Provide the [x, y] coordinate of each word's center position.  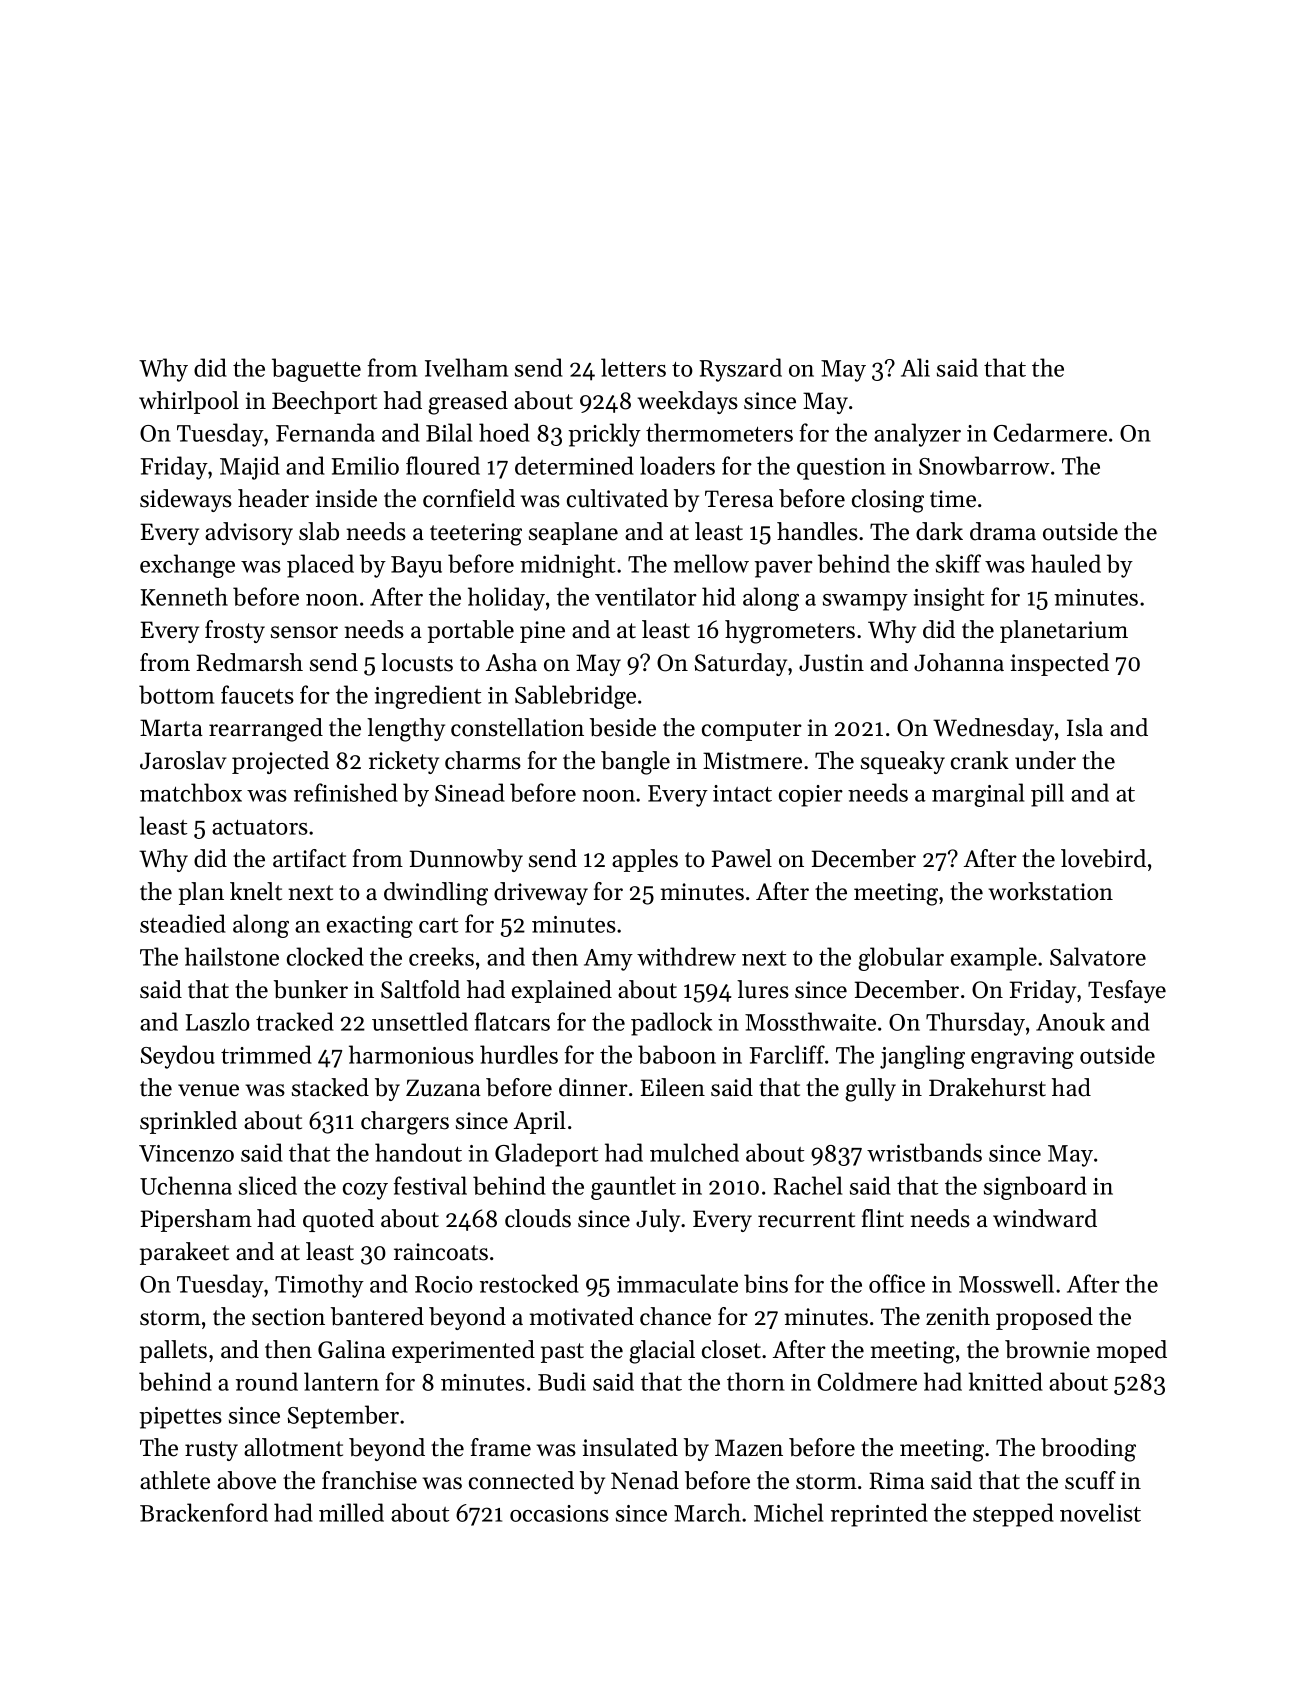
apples [645, 860]
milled [351, 1512]
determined [574, 465]
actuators [260, 827]
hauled [1066, 563]
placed [320, 566]
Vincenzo [186, 1153]
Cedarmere [1050, 432]
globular [901, 959]
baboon [677, 1054]
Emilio [365, 465]
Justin [831, 663]
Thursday [975, 1024]
